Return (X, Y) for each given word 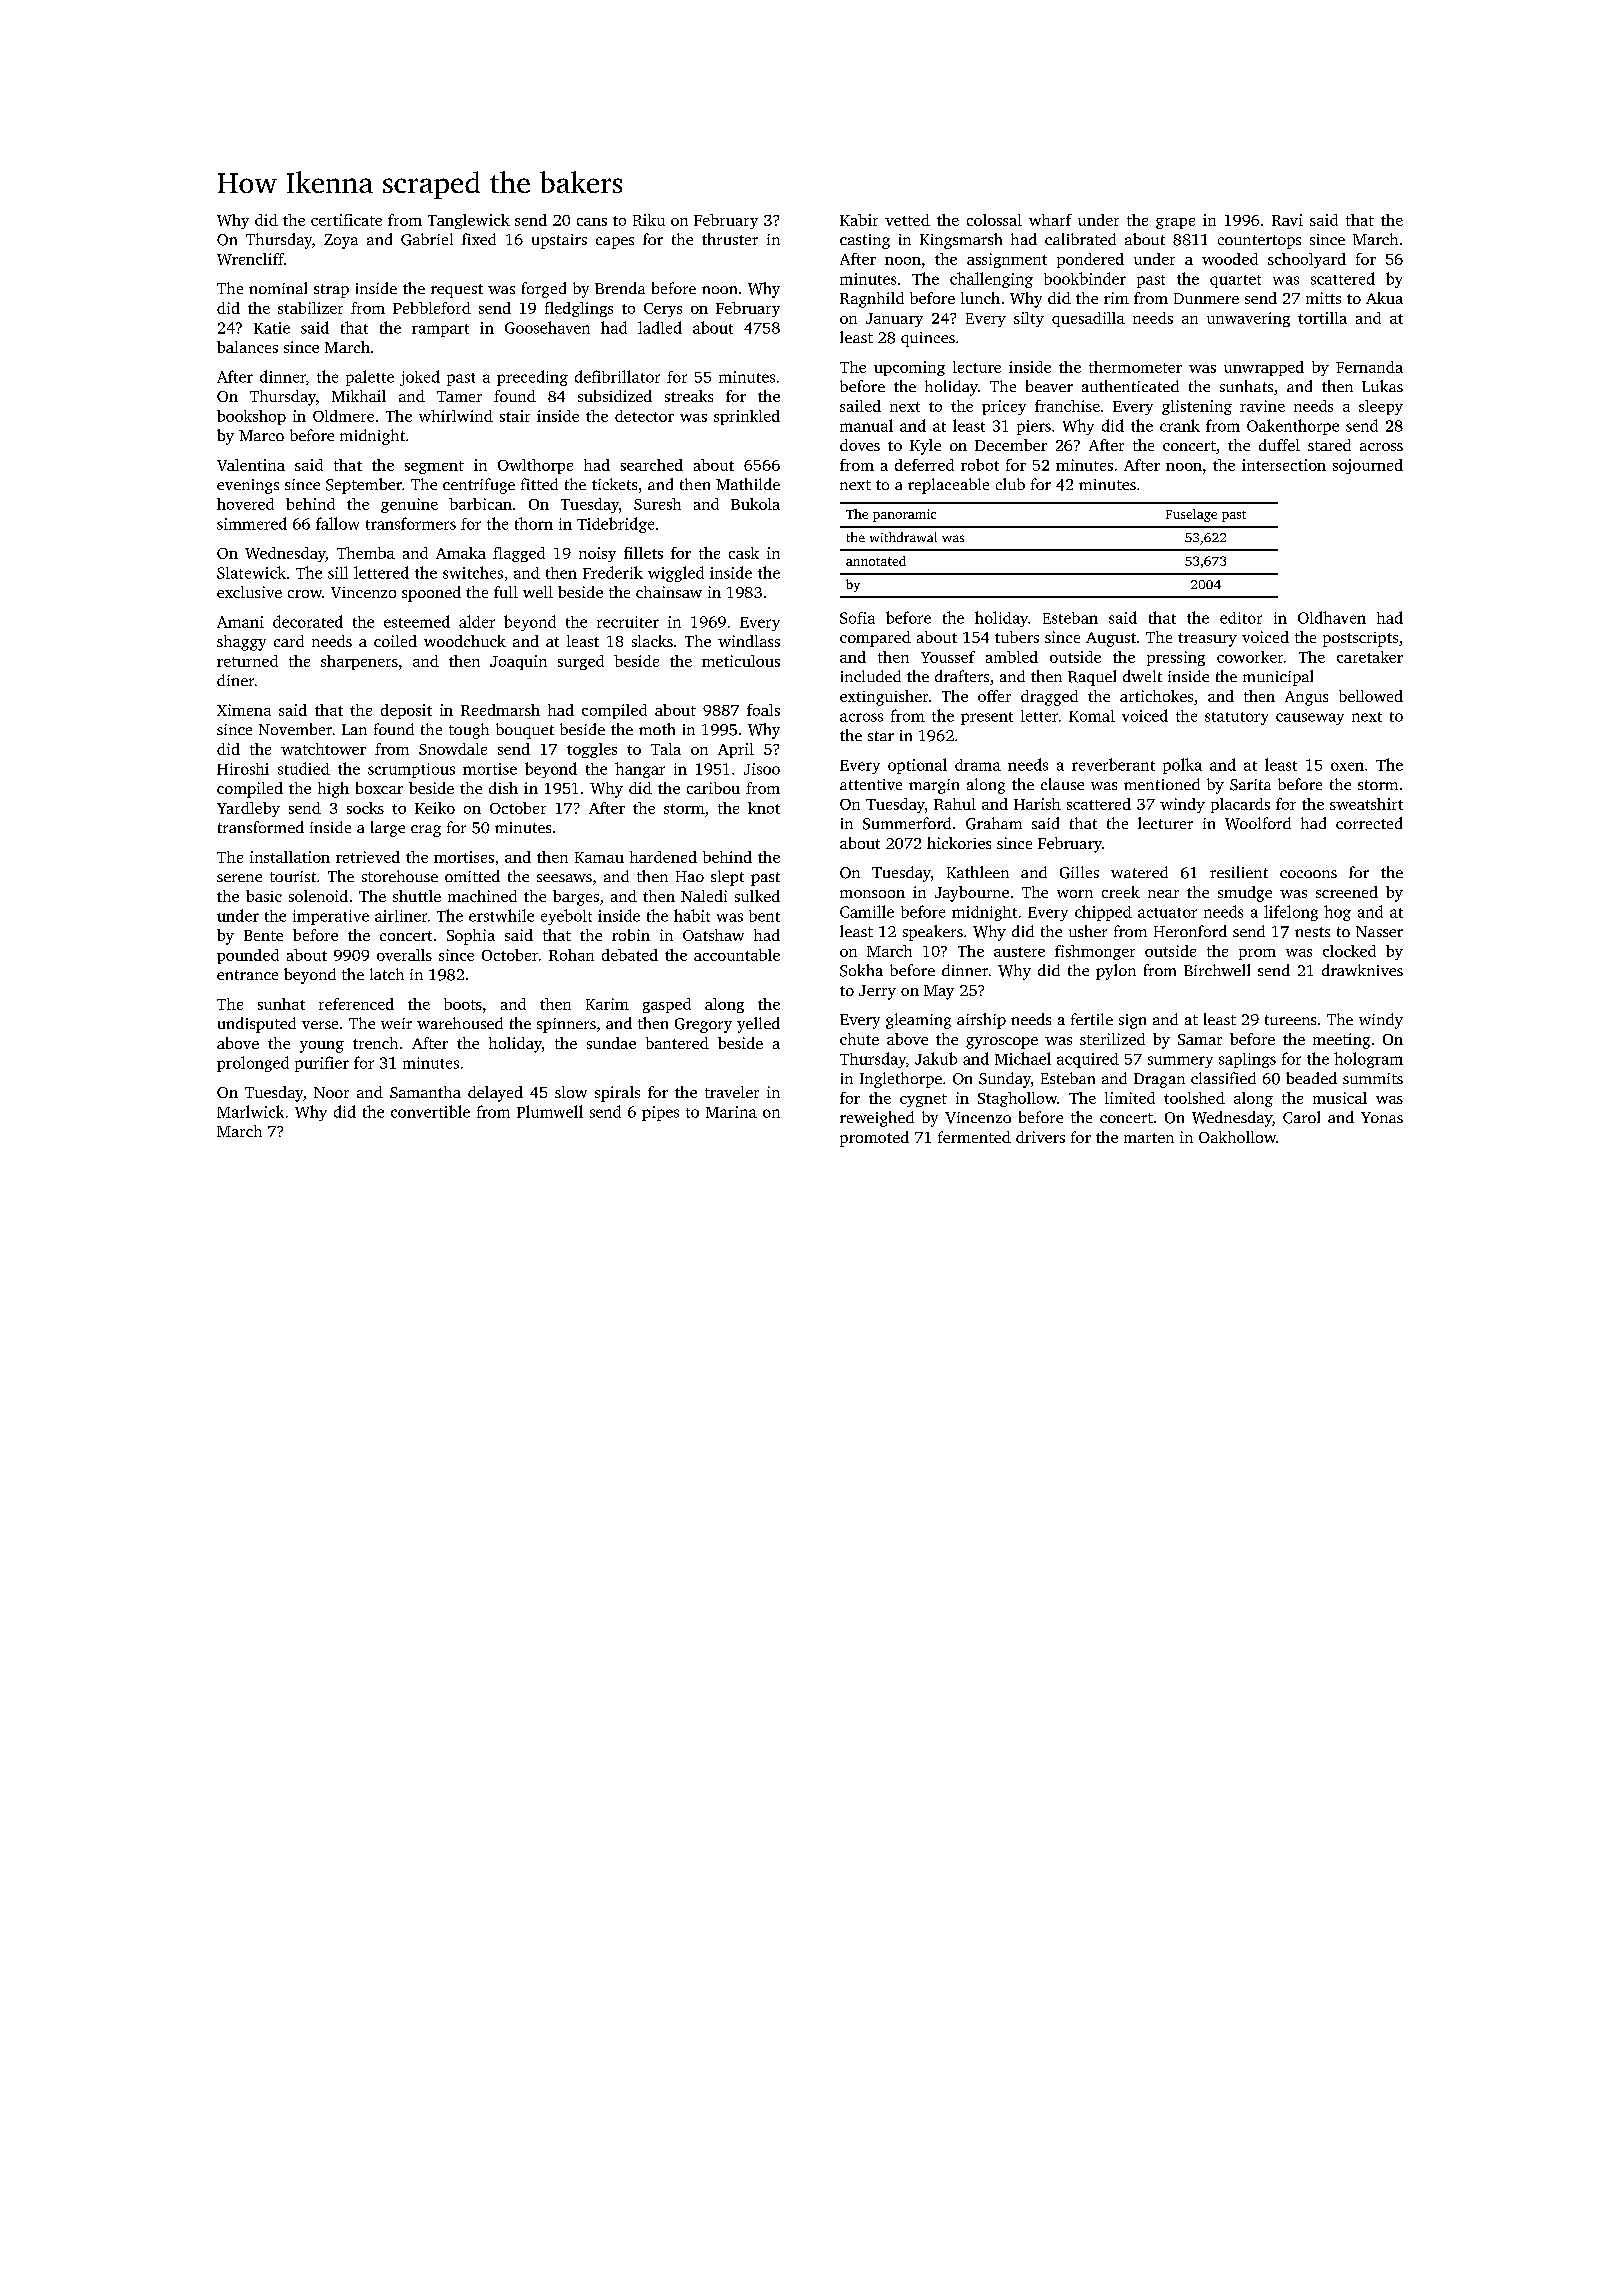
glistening (1197, 407)
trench (375, 1043)
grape (1175, 223)
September (364, 486)
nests (1312, 932)
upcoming (909, 368)
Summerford (907, 823)
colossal (994, 220)
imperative (331, 917)
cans (592, 222)
